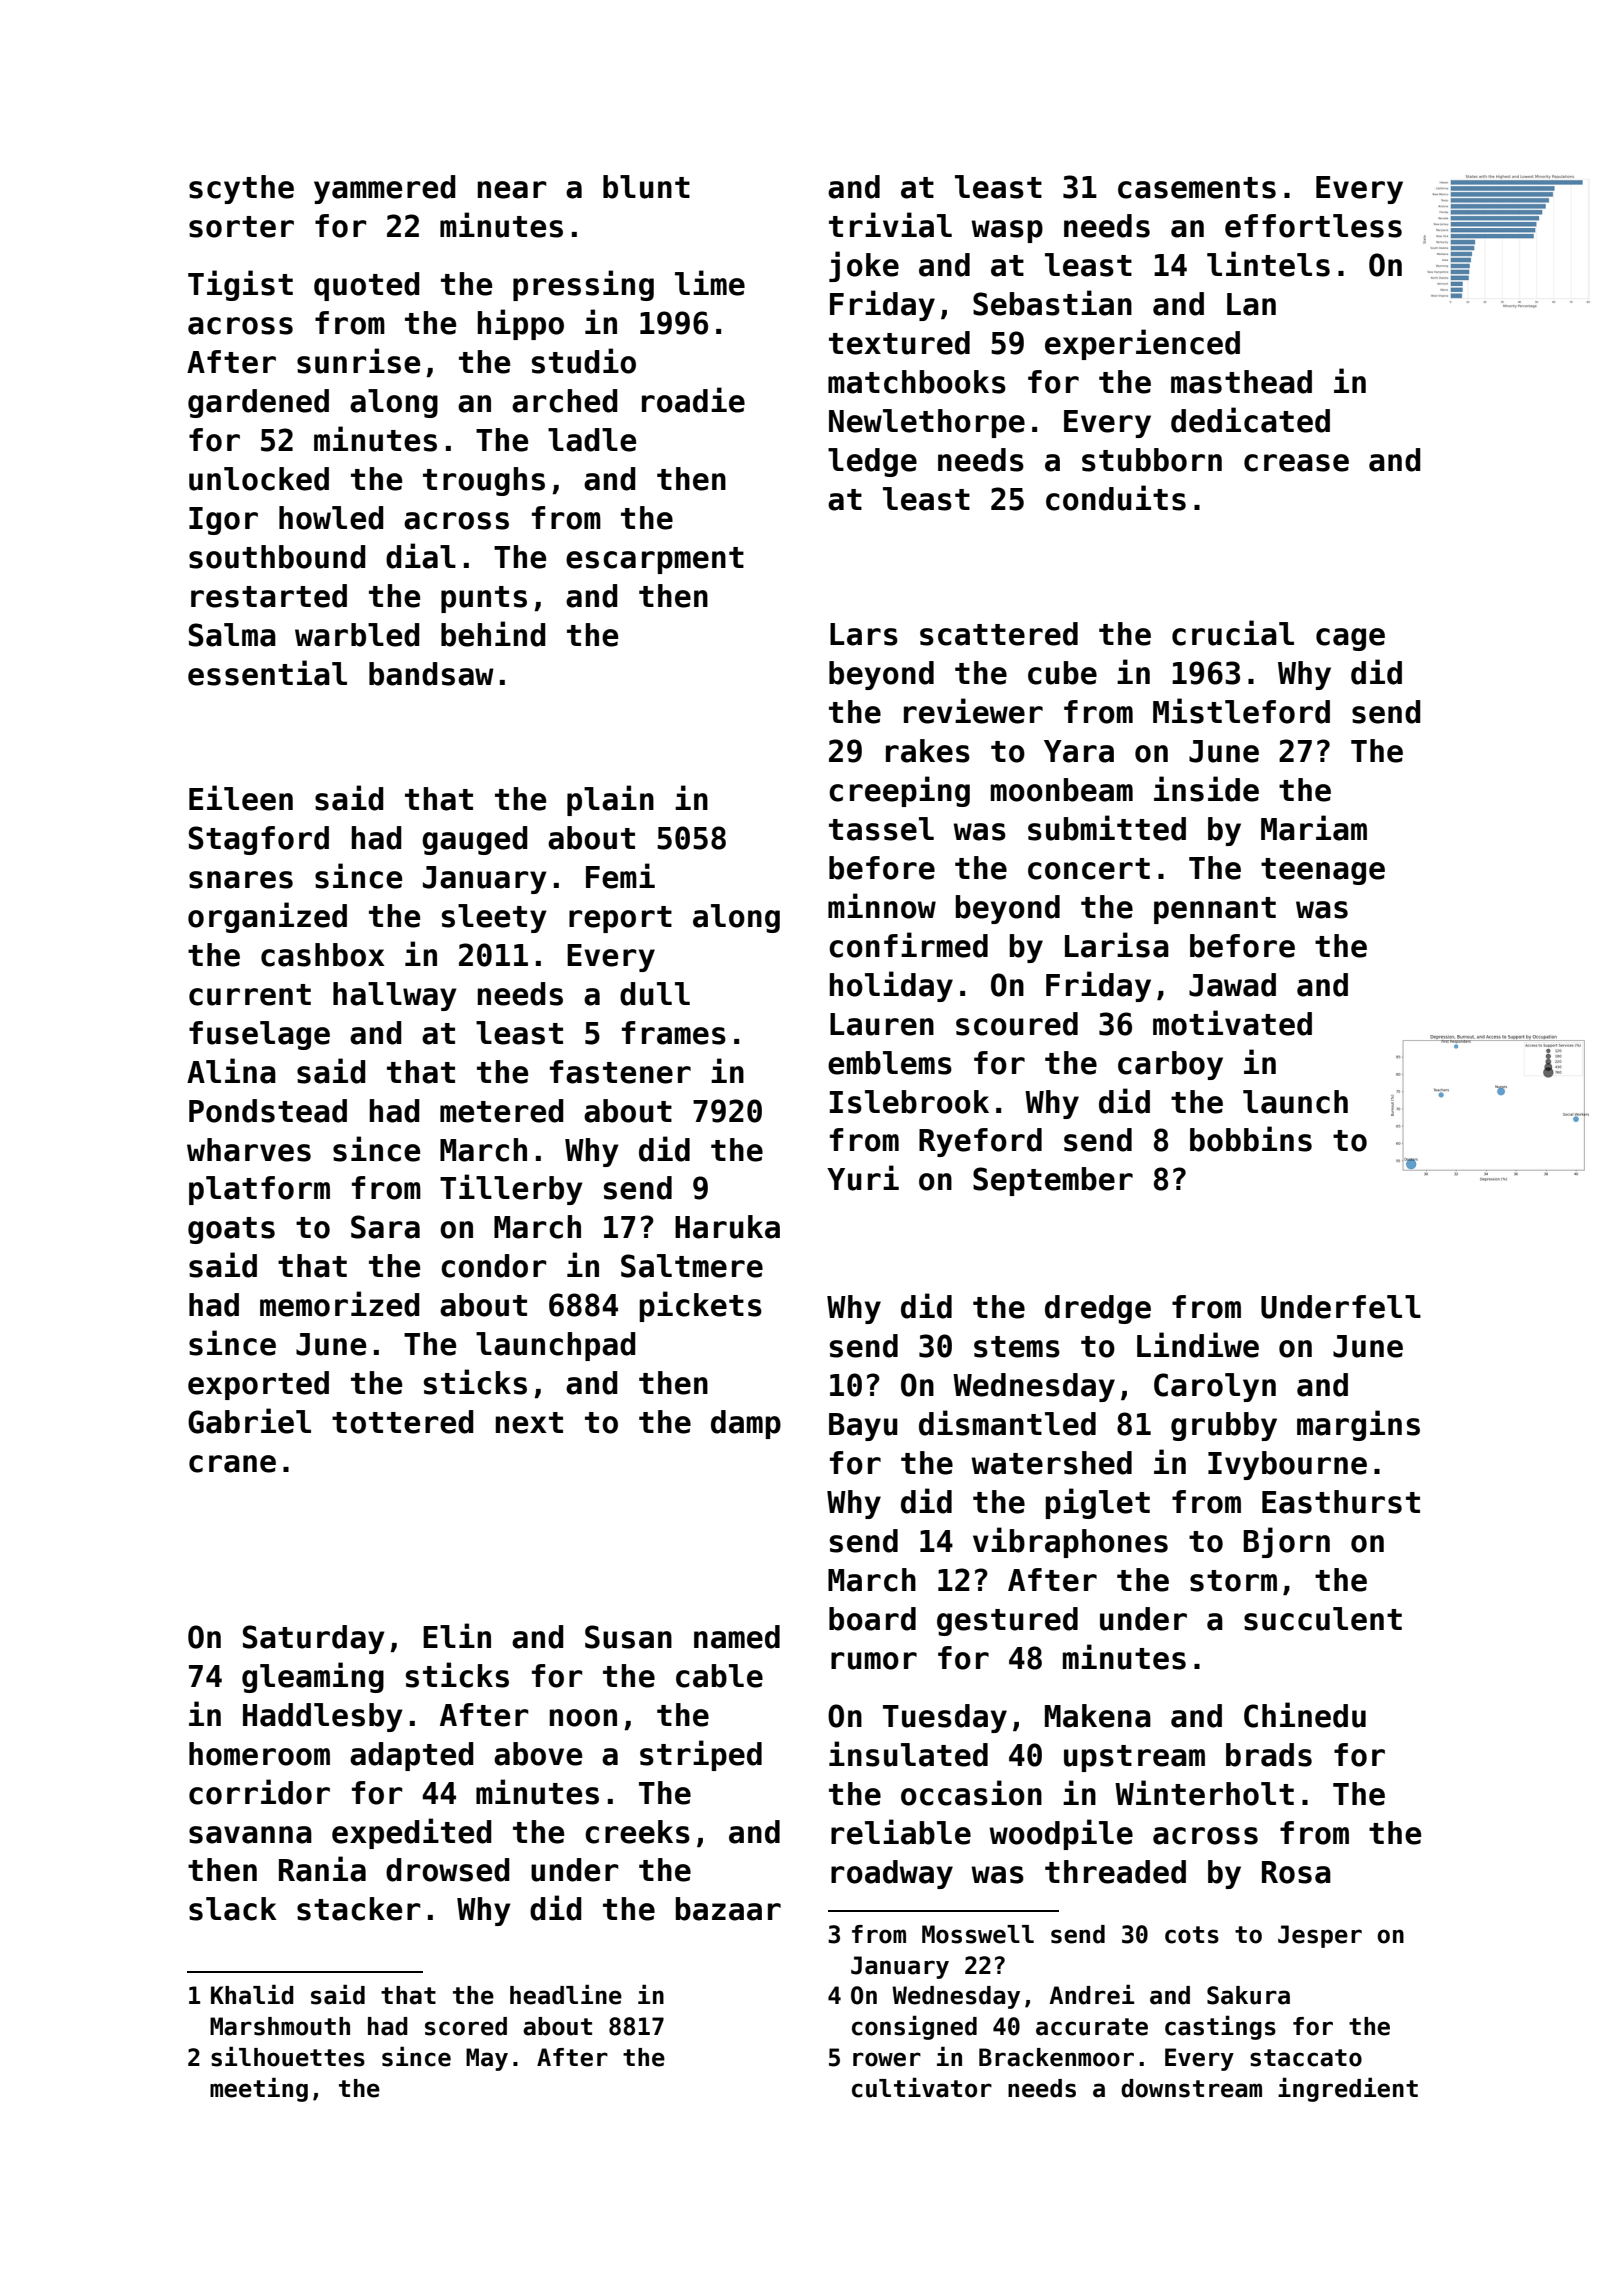 The height and width of the screenshot is (2292, 1620). What do you see at coordinates (890, 1063) in the screenshot?
I see `emblems` at bounding box center [890, 1063].
